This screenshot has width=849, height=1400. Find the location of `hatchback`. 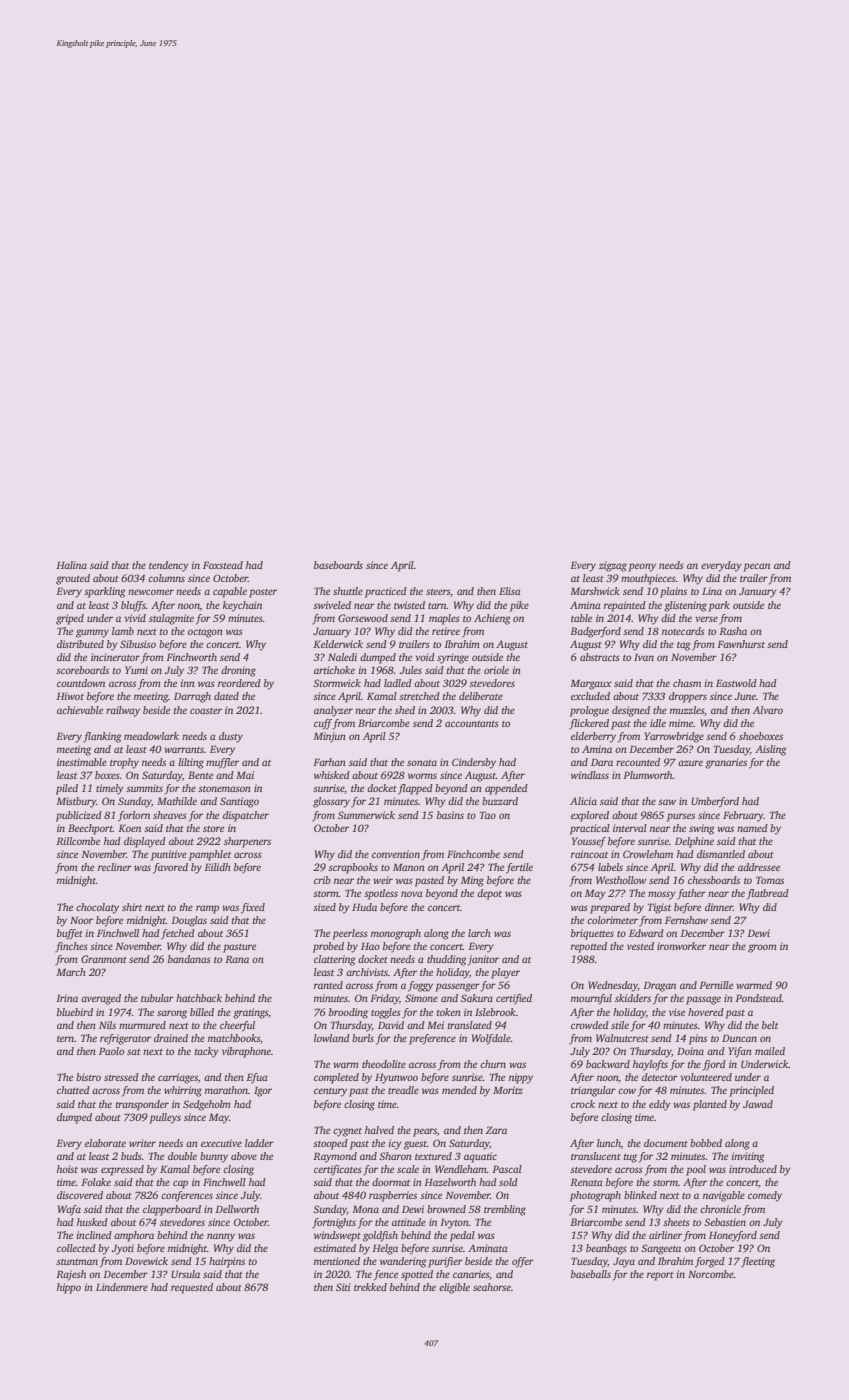

hatchback is located at coordinates (199, 998).
